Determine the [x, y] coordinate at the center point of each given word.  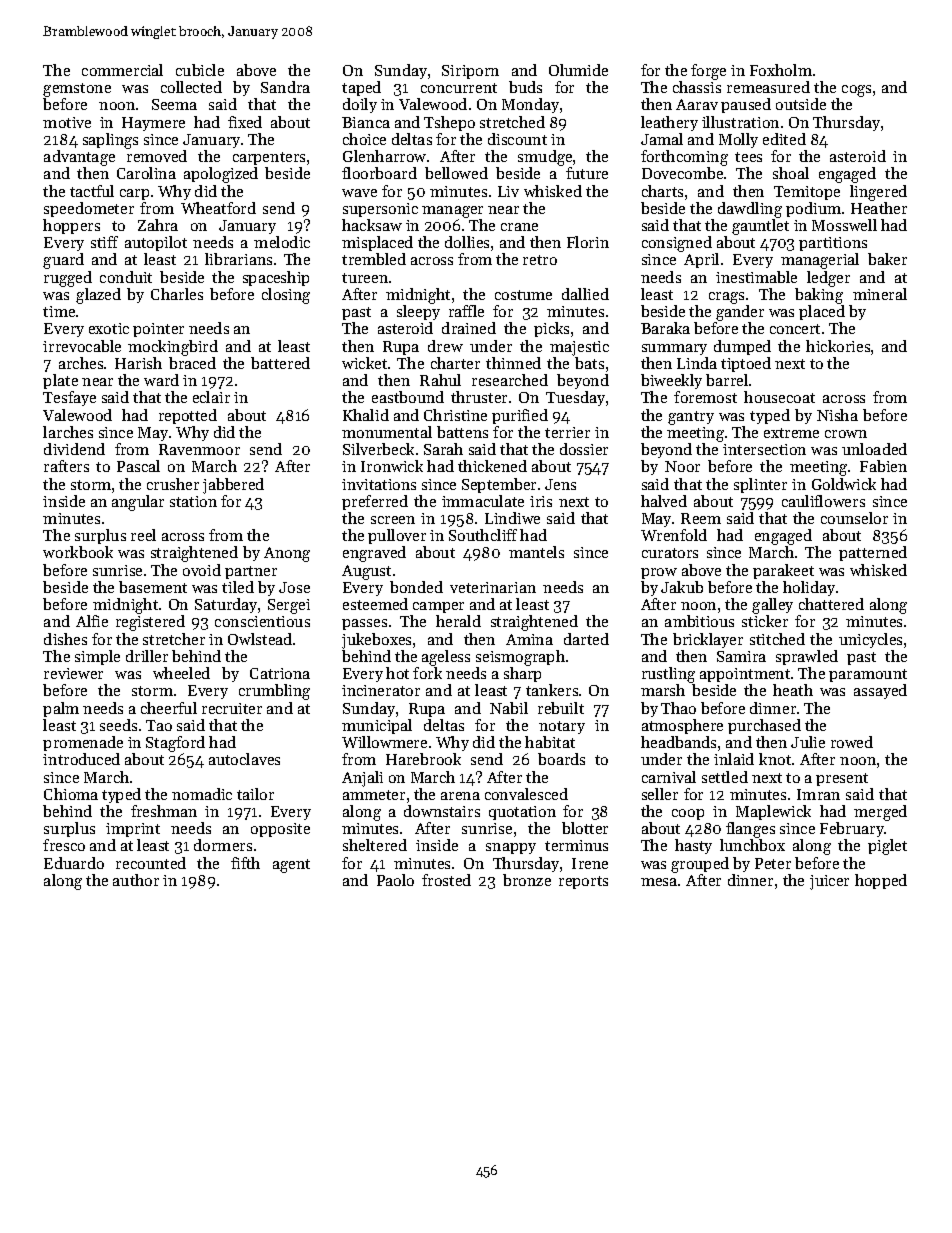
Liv [508, 191]
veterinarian [493, 587]
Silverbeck [378, 449]
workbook [78, 552]
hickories [838, 346]
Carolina [146, 173]
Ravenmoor [199, 449]
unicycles [870, 640]
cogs [856, 91]
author [136, 880]
